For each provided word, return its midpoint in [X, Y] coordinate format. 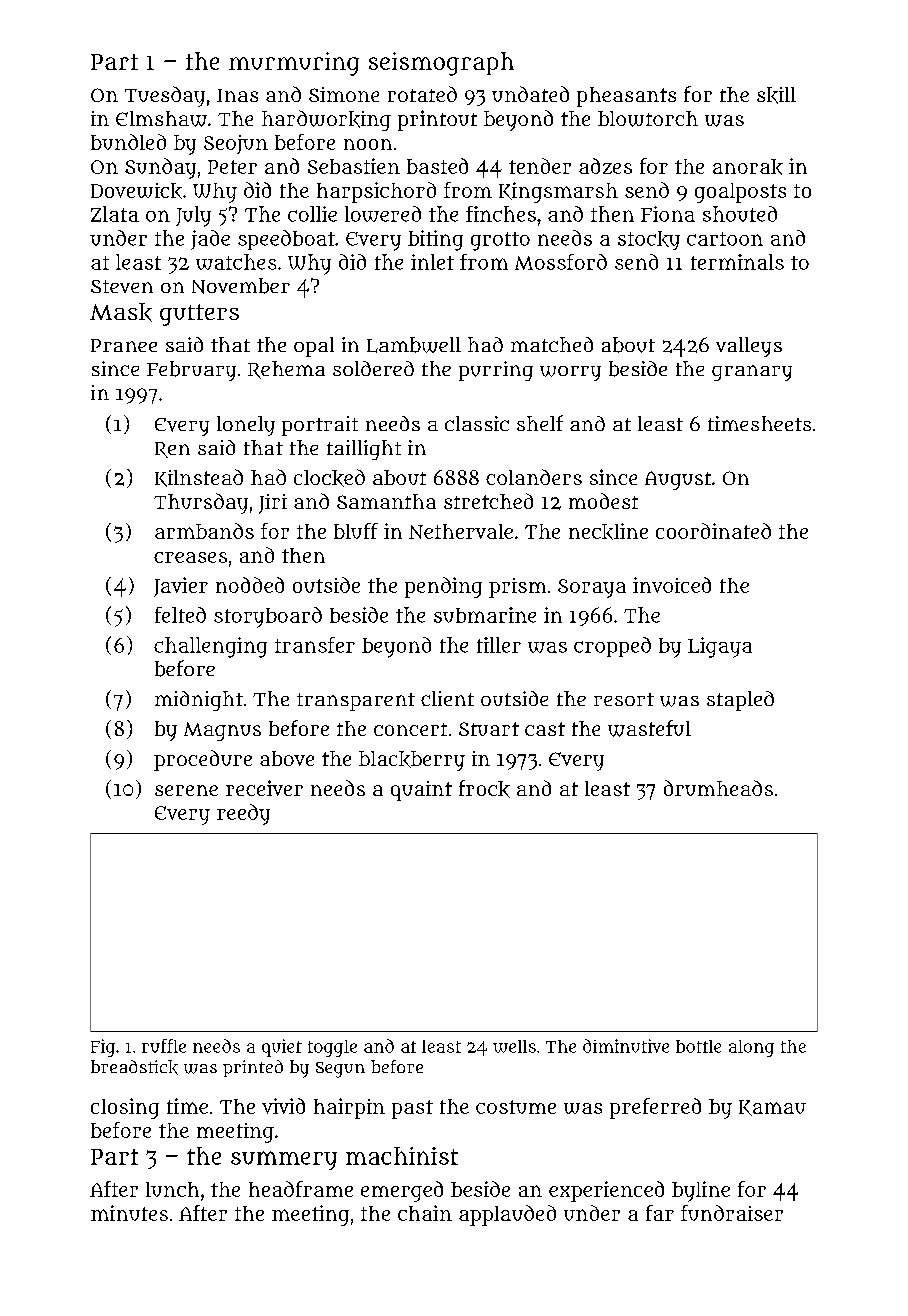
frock [484, 789]
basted [437, 166]
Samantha [386, 501]
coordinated [713, 531]
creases [190, 557]
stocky [649, 240]
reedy [243, 814]
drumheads [718, 788]
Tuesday [165, 96]
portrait [320, 426]
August [678, 480]
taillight [364, 450]
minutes [129, 1213]
